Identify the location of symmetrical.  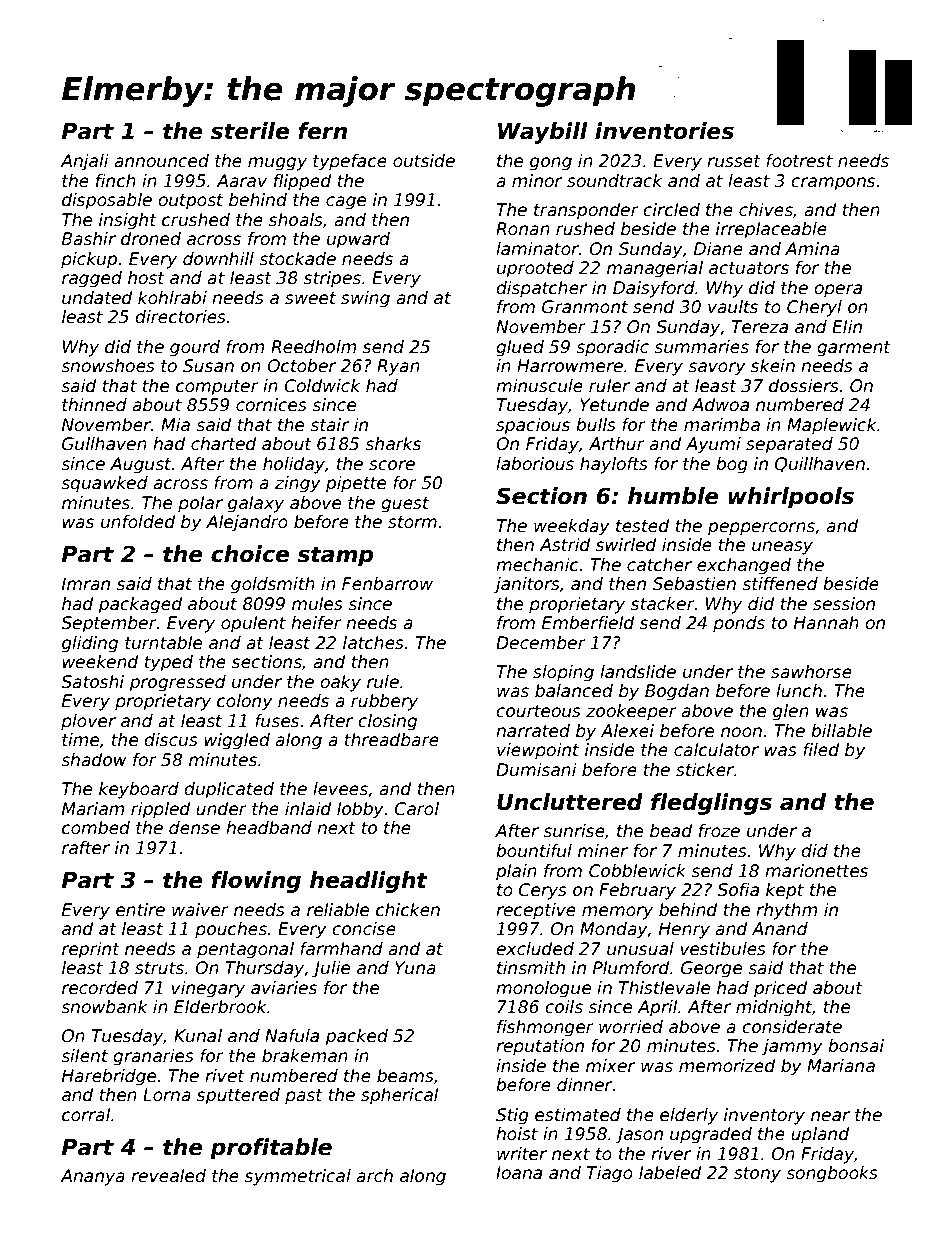
(298, 1177).
